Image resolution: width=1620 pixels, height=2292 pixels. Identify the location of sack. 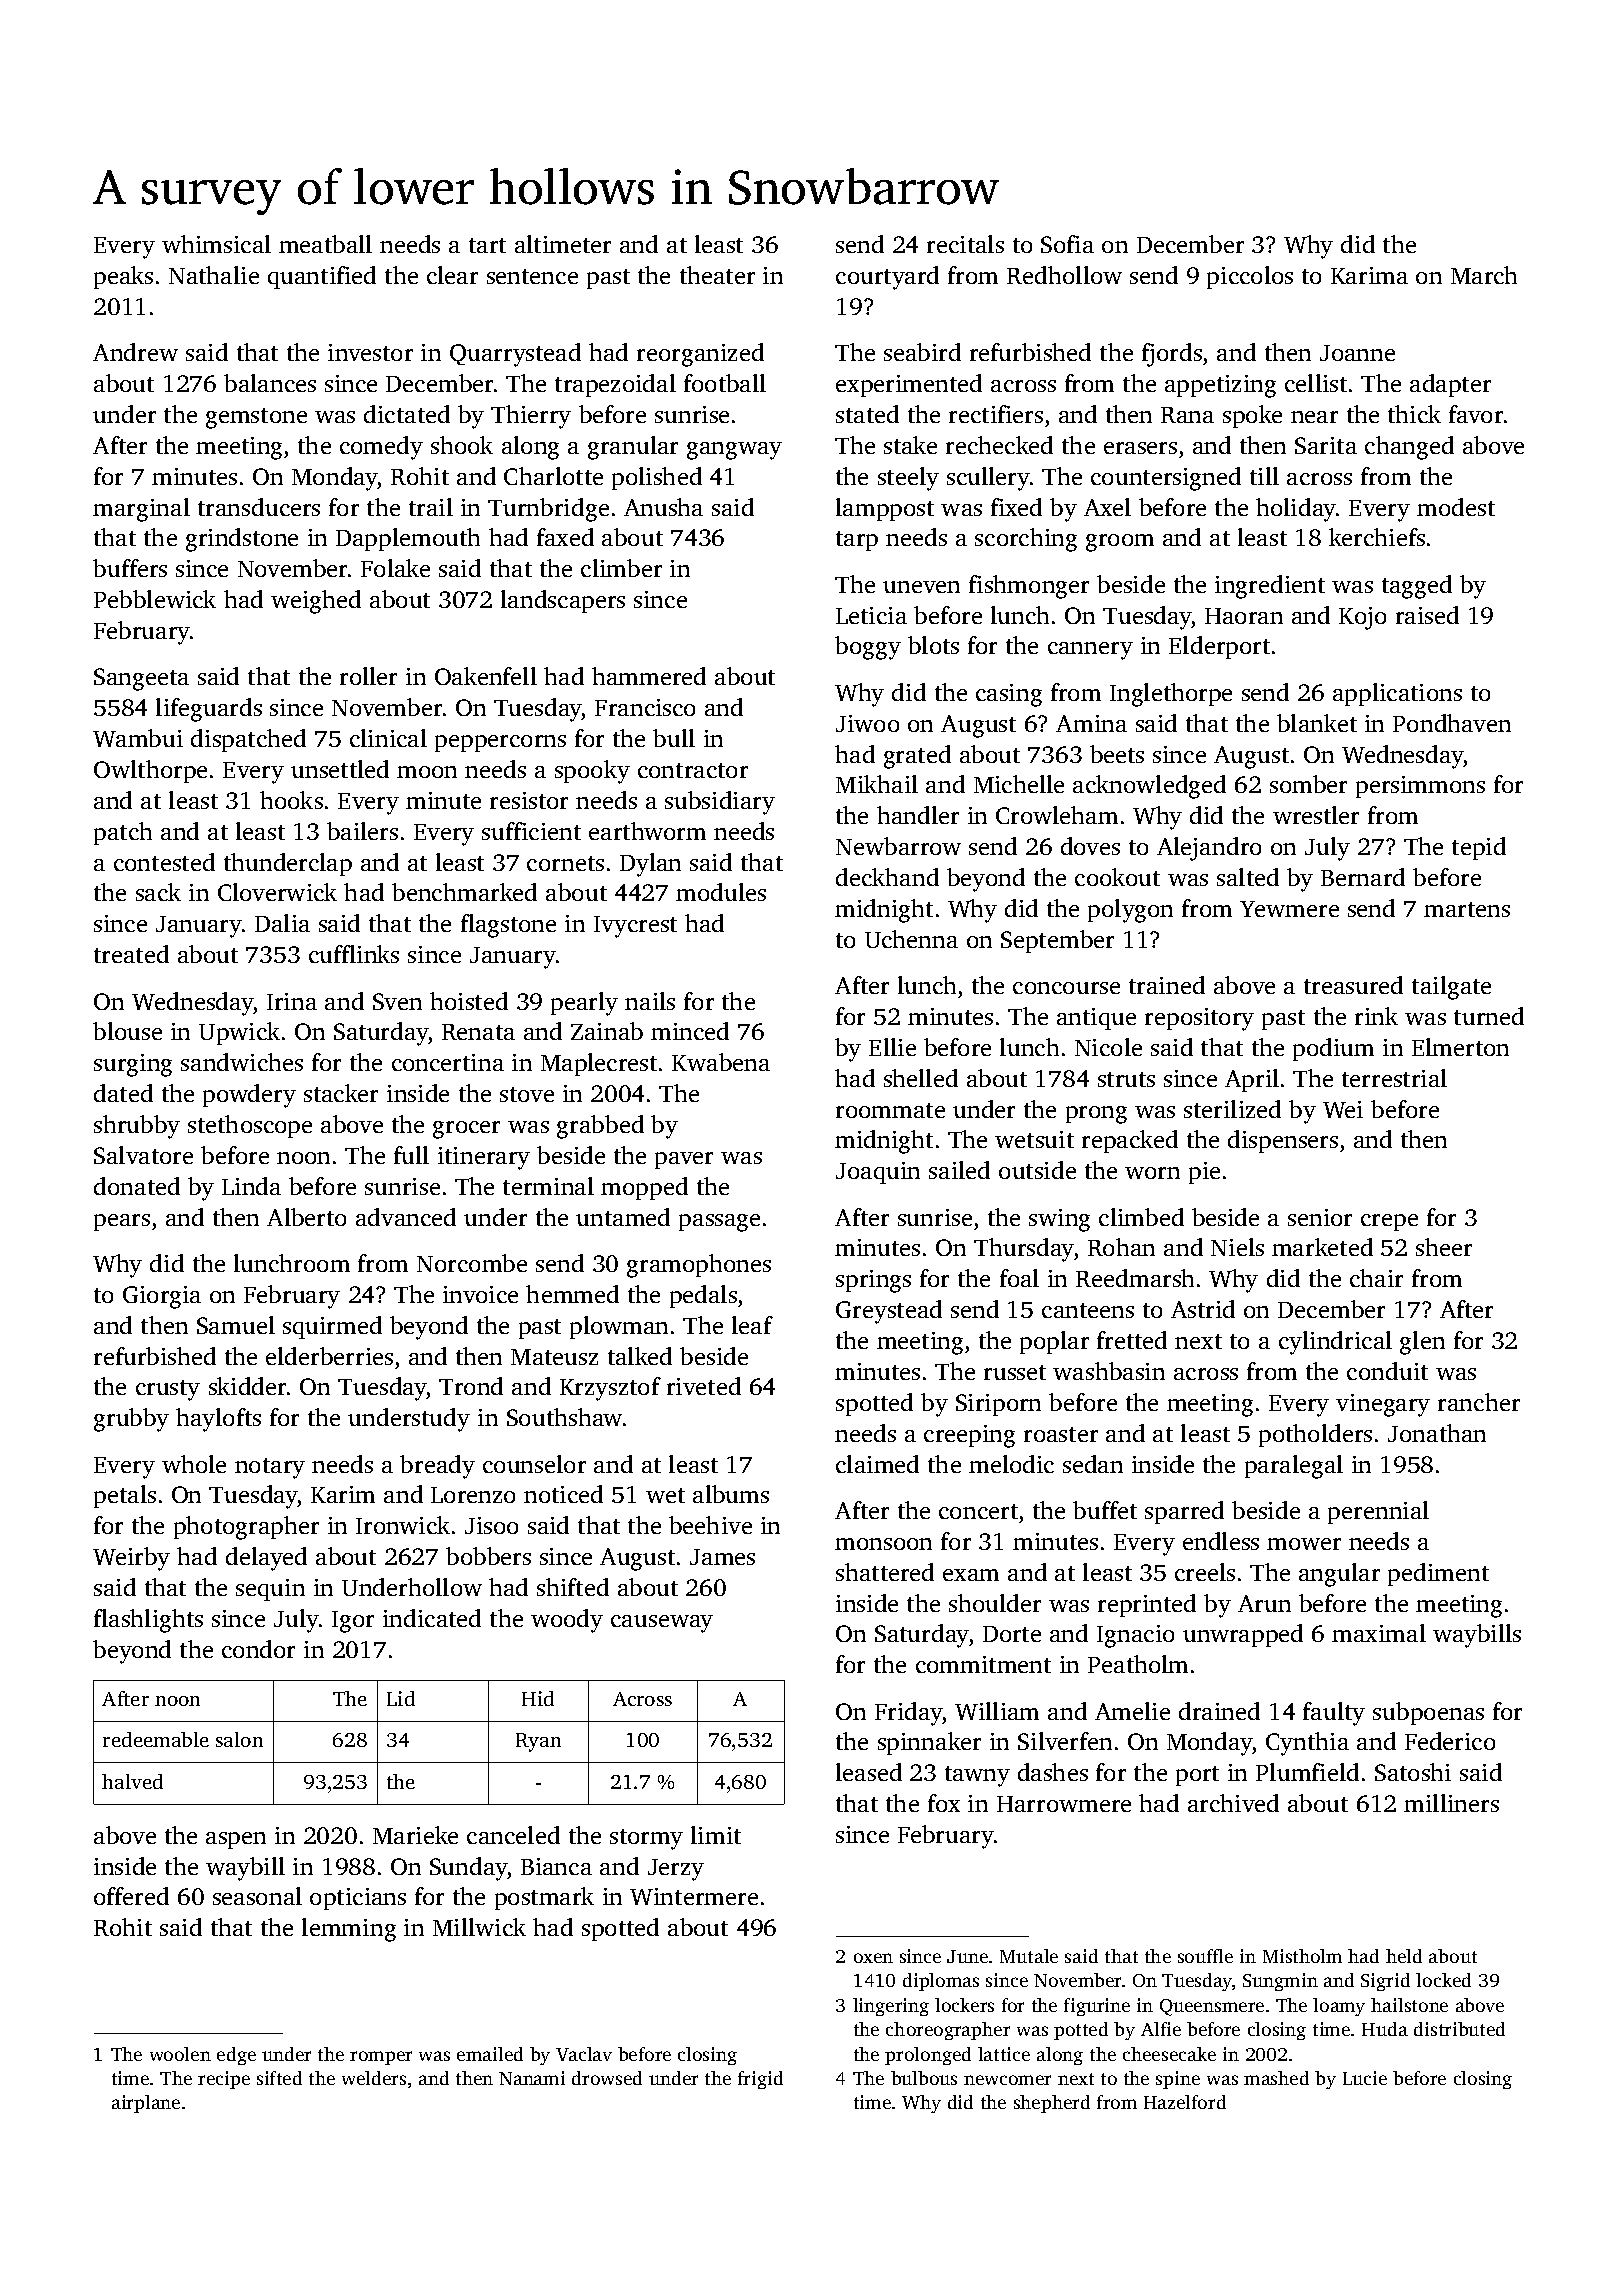
(158, 892).
